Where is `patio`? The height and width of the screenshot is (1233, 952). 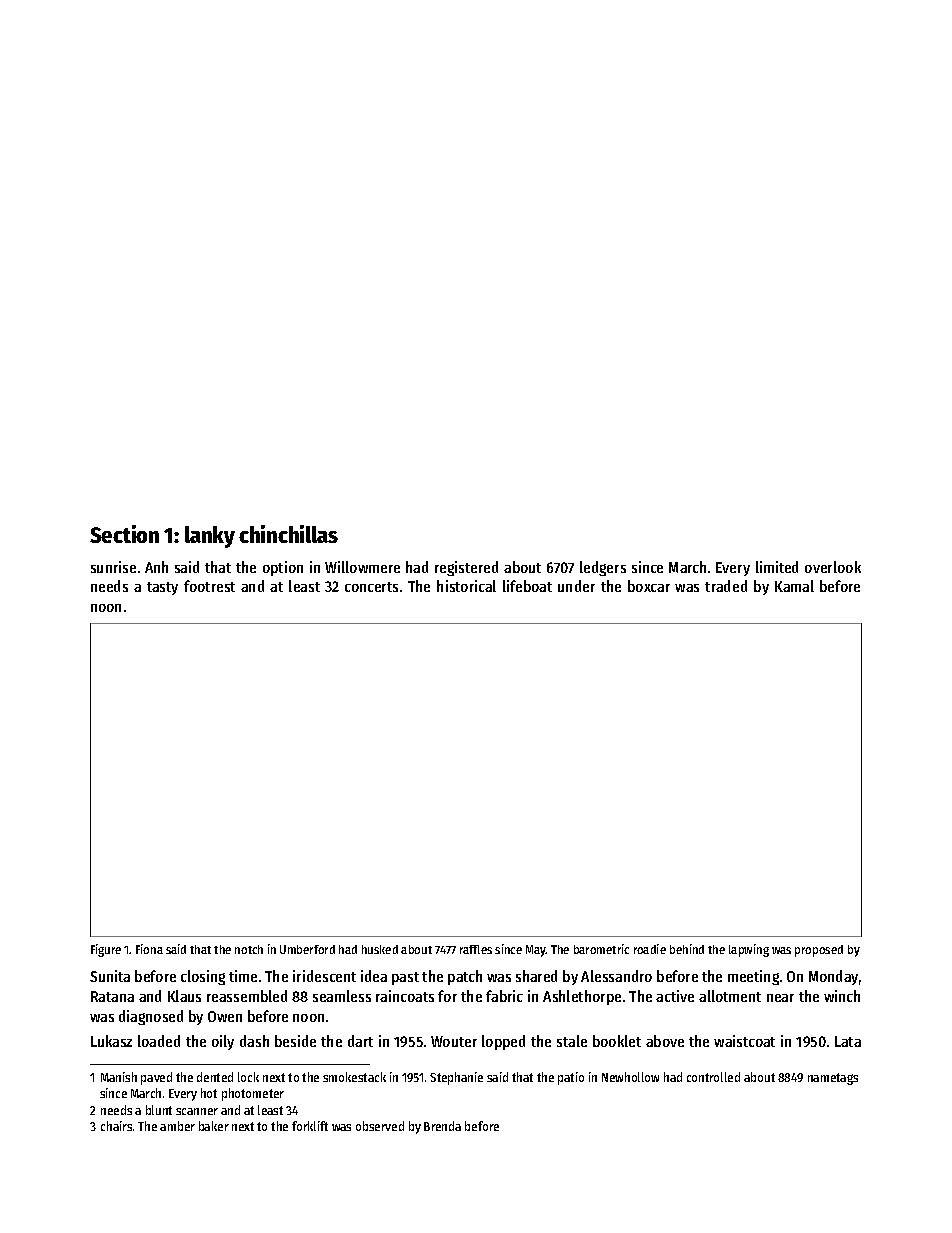 patio is located at coordinates (571, 1078).
